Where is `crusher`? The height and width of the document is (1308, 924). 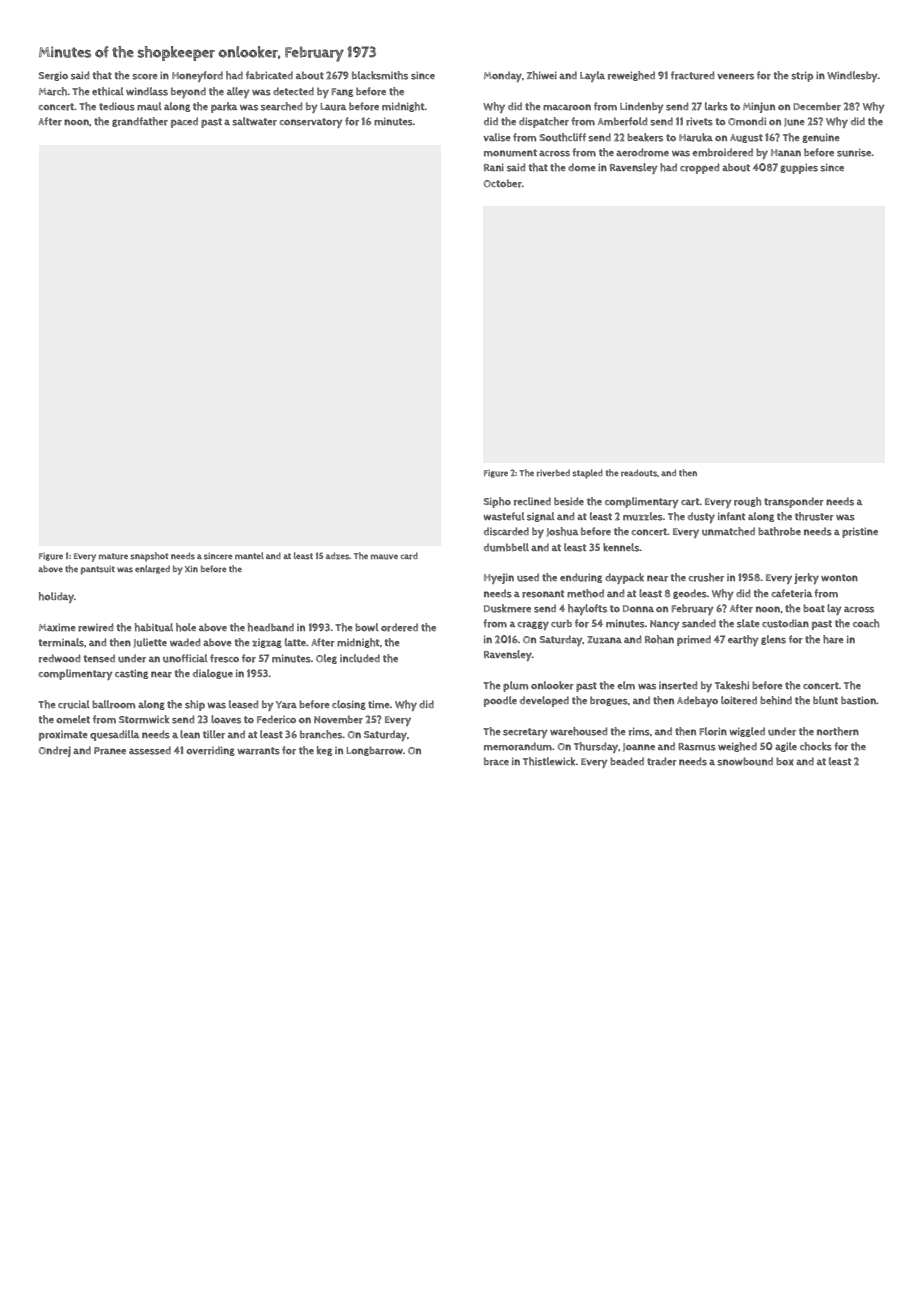 crusher is located at coordinates (706, 577).
